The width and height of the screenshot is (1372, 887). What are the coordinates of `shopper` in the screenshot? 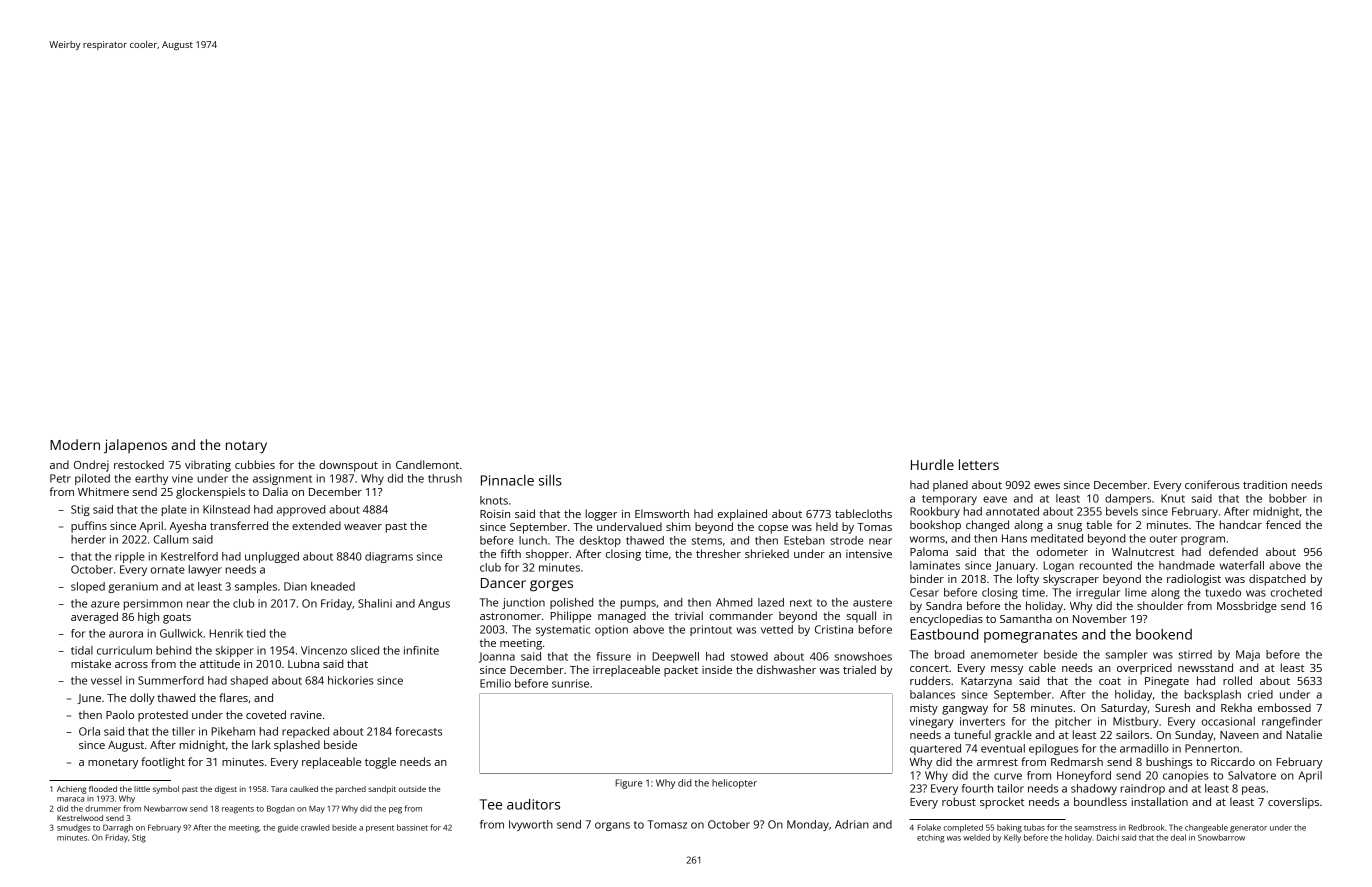 It's located at (547, 555).
